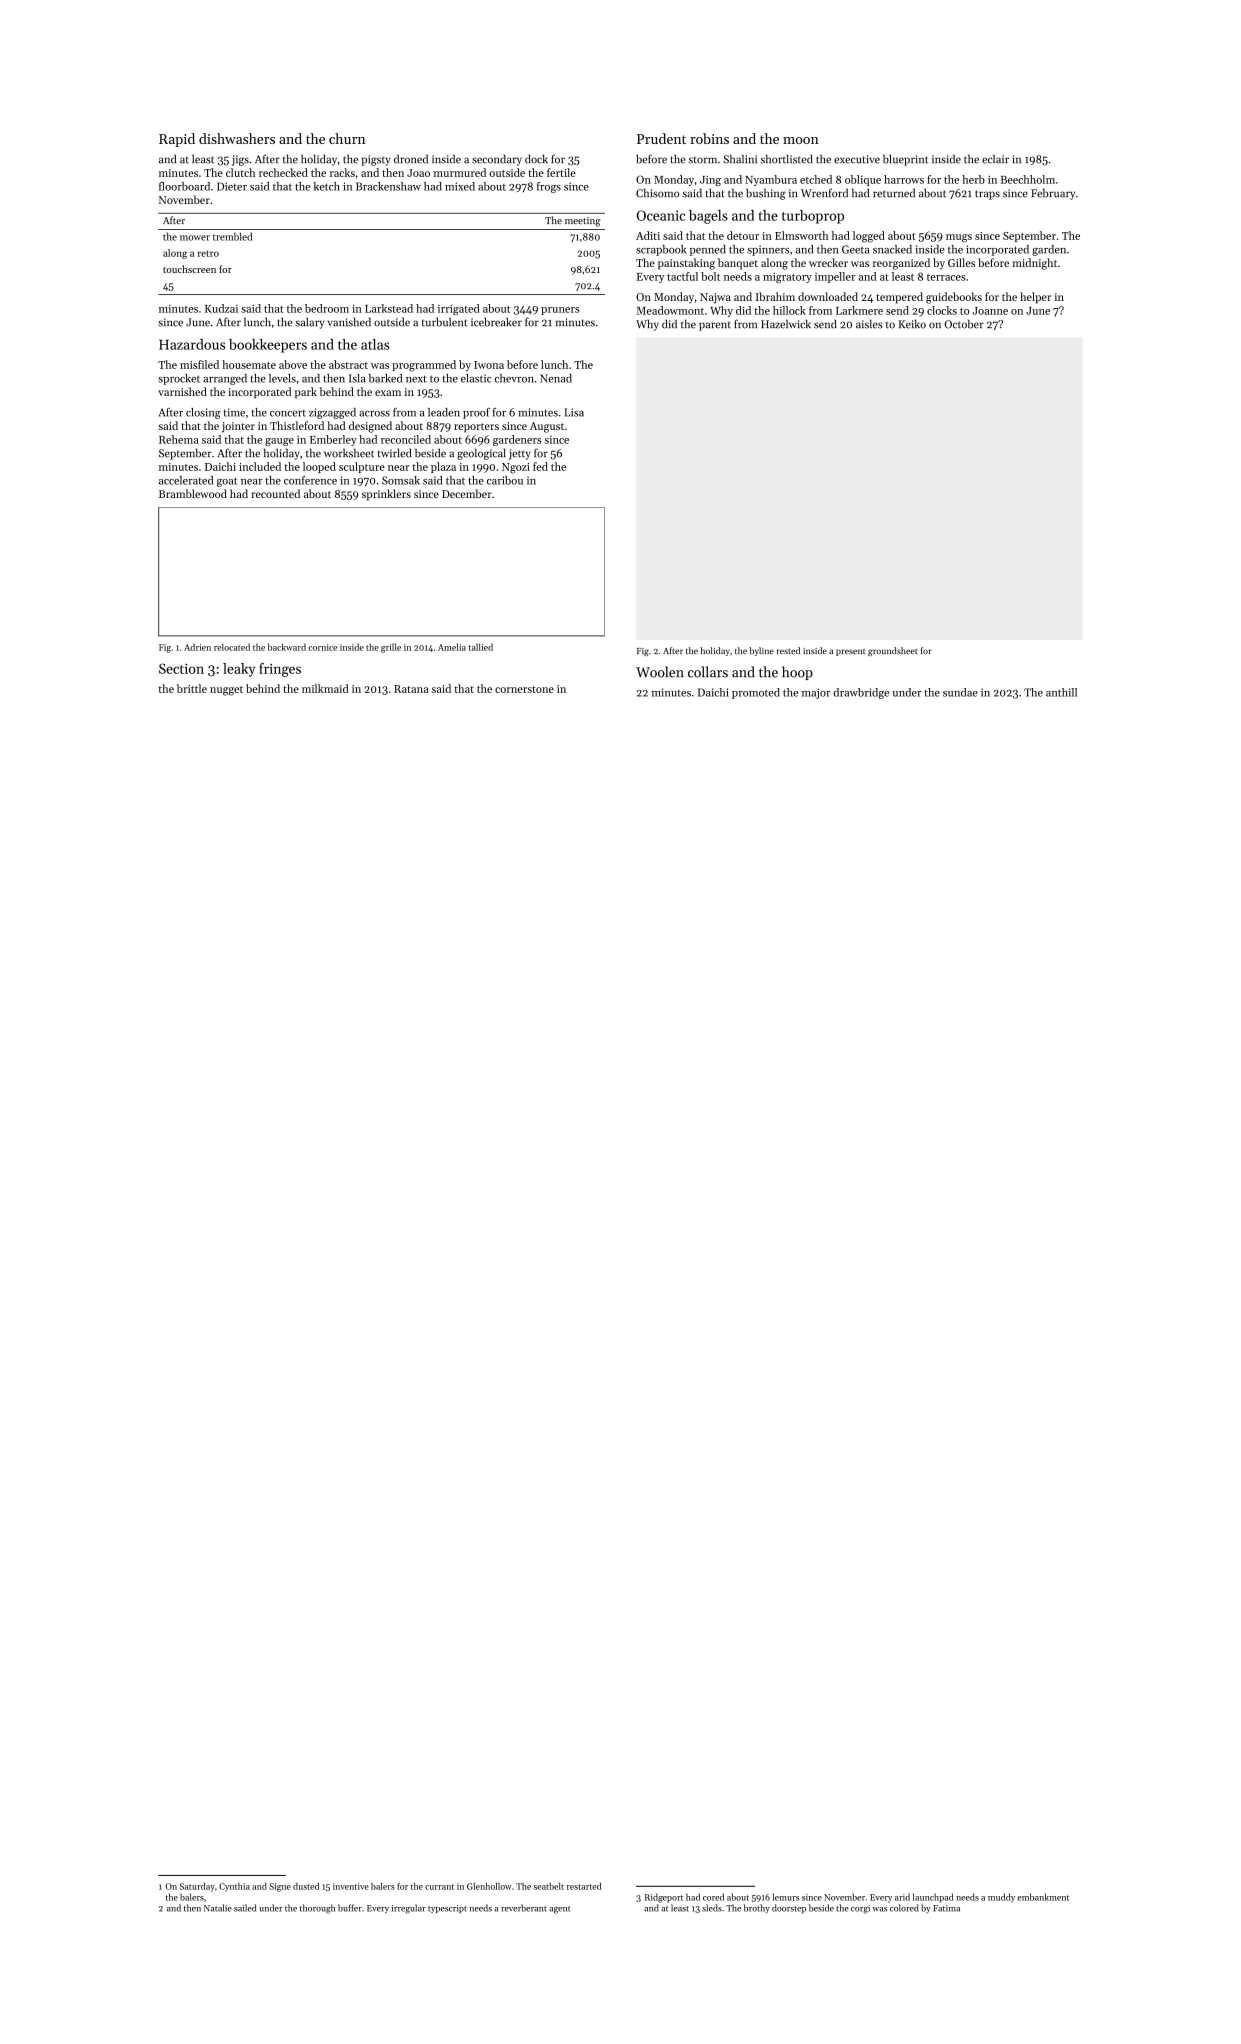  Describe the element at coordinates (757, 1908) in the document. I see `brothy` at that location.
